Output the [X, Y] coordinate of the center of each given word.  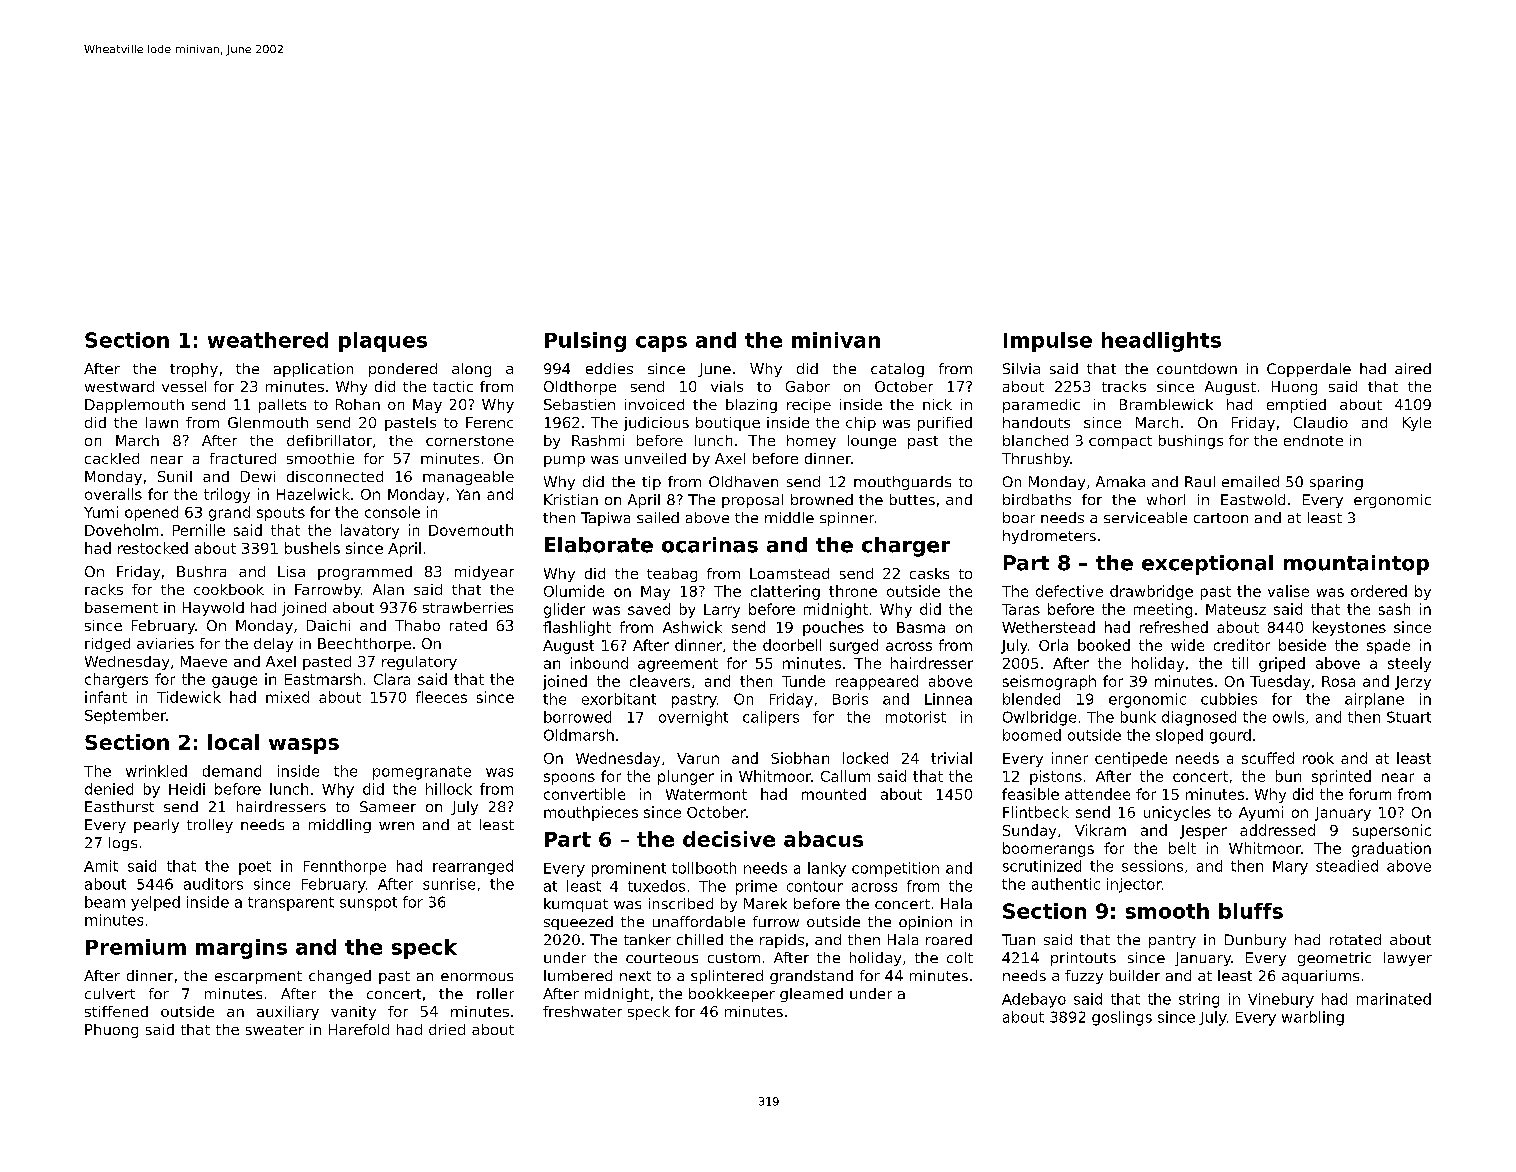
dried [447, 1029]
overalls [113, 494]
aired [1413, 368]
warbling [1313, 1018]
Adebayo [1034, 1000]
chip [861, 424]
